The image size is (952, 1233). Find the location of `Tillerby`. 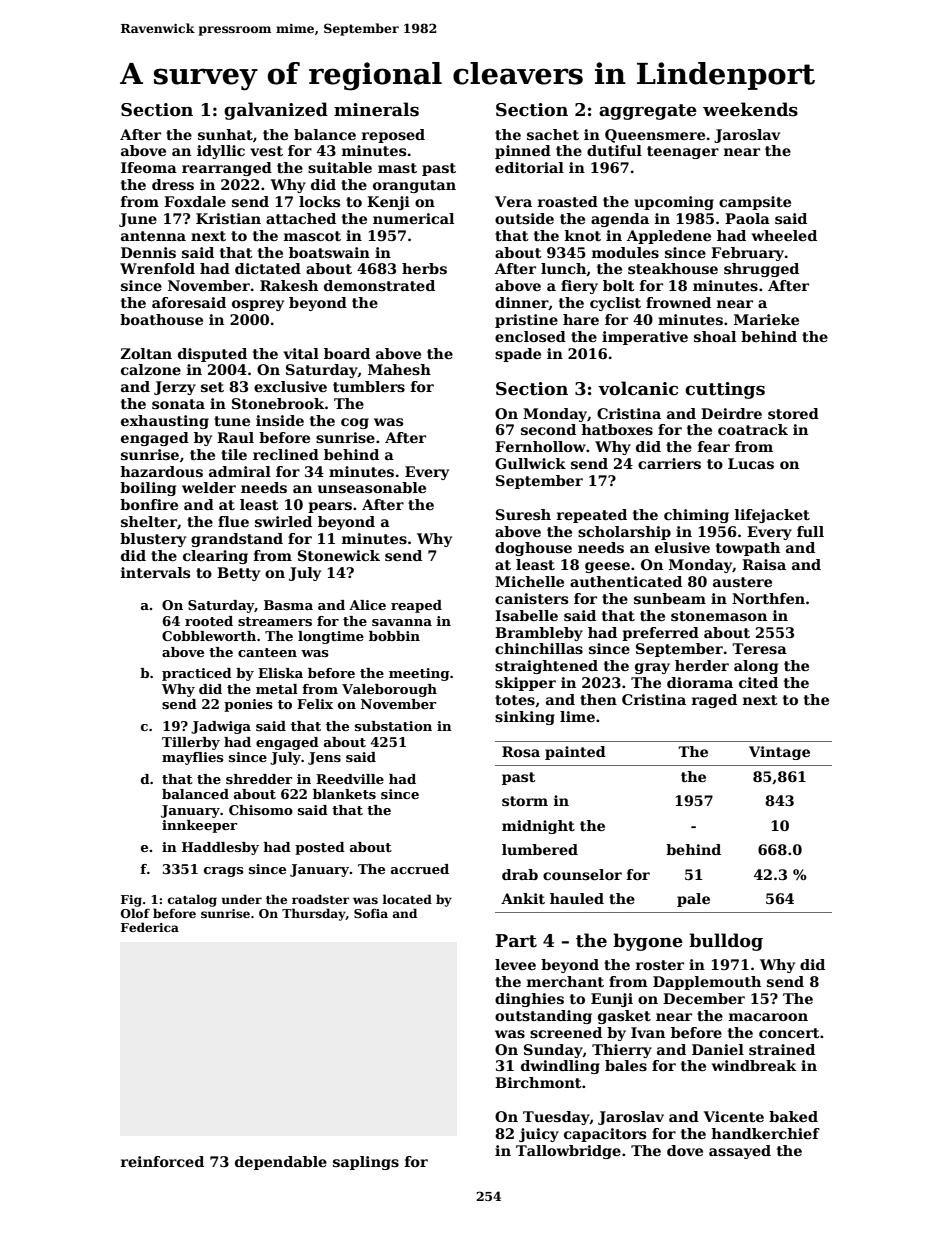

Tillerby is located at coordinates (191, 743).
